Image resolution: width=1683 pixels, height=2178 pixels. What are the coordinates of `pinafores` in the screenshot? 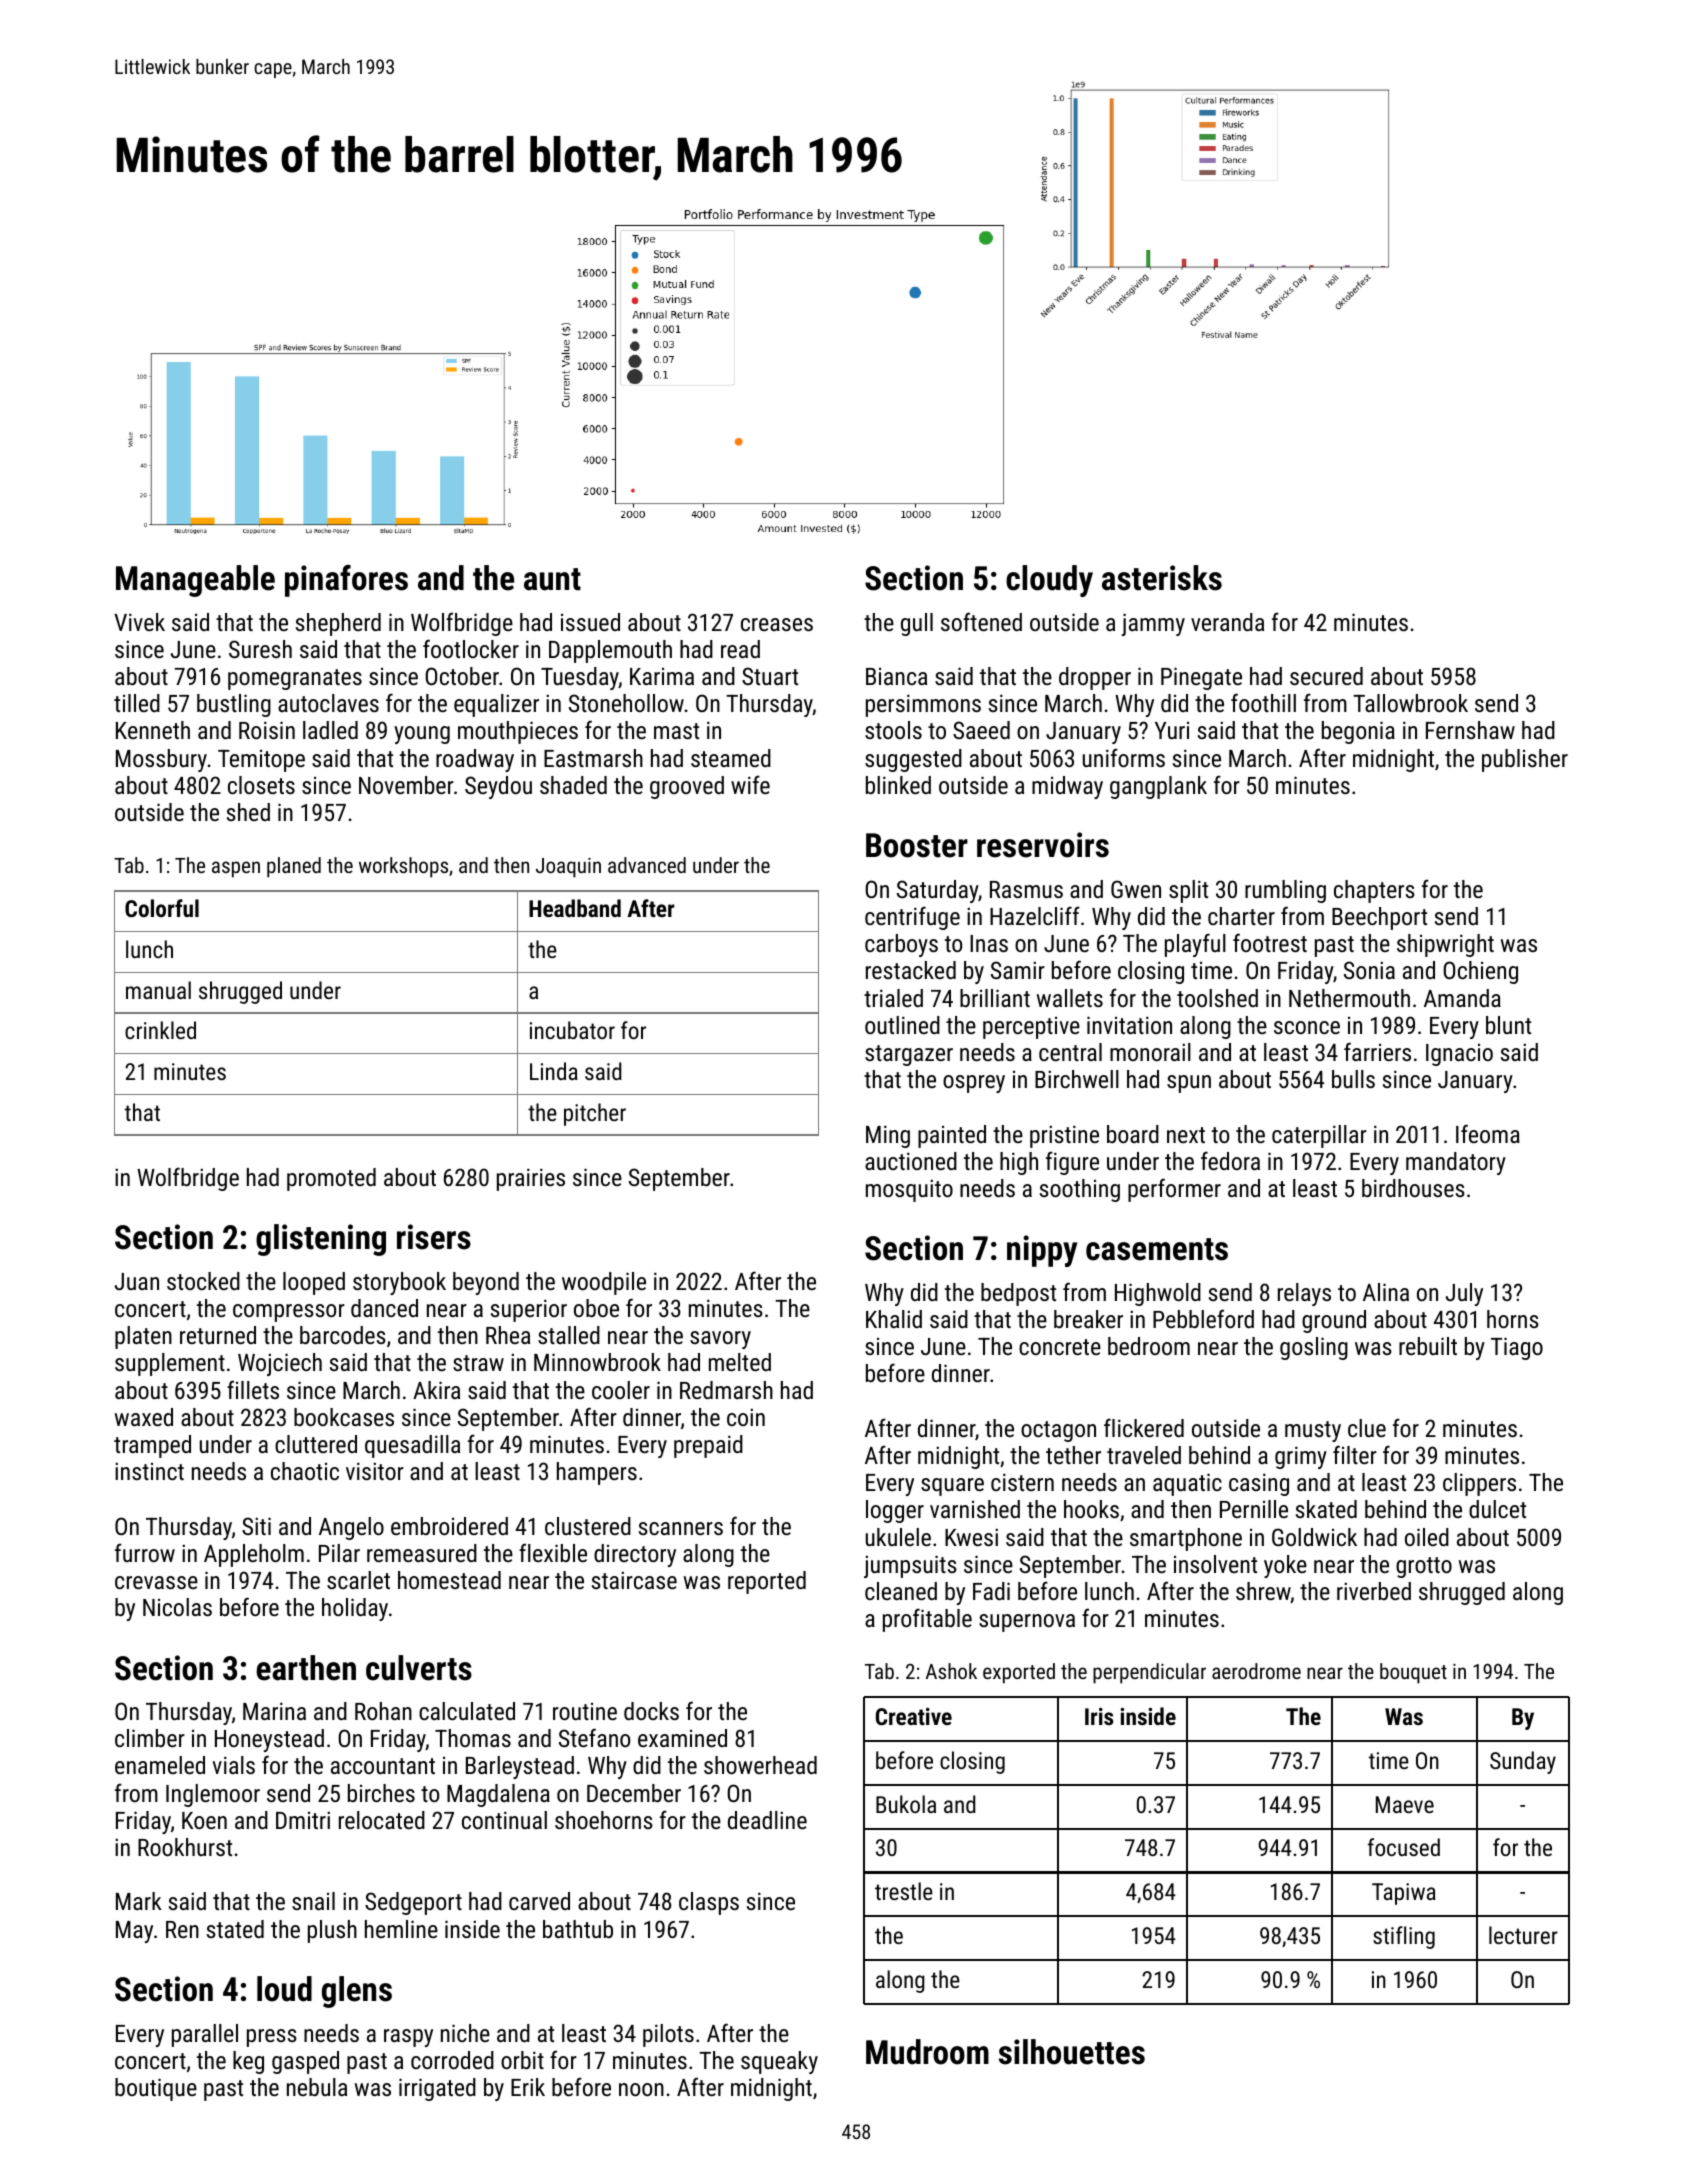 It's located at (346, 581).
